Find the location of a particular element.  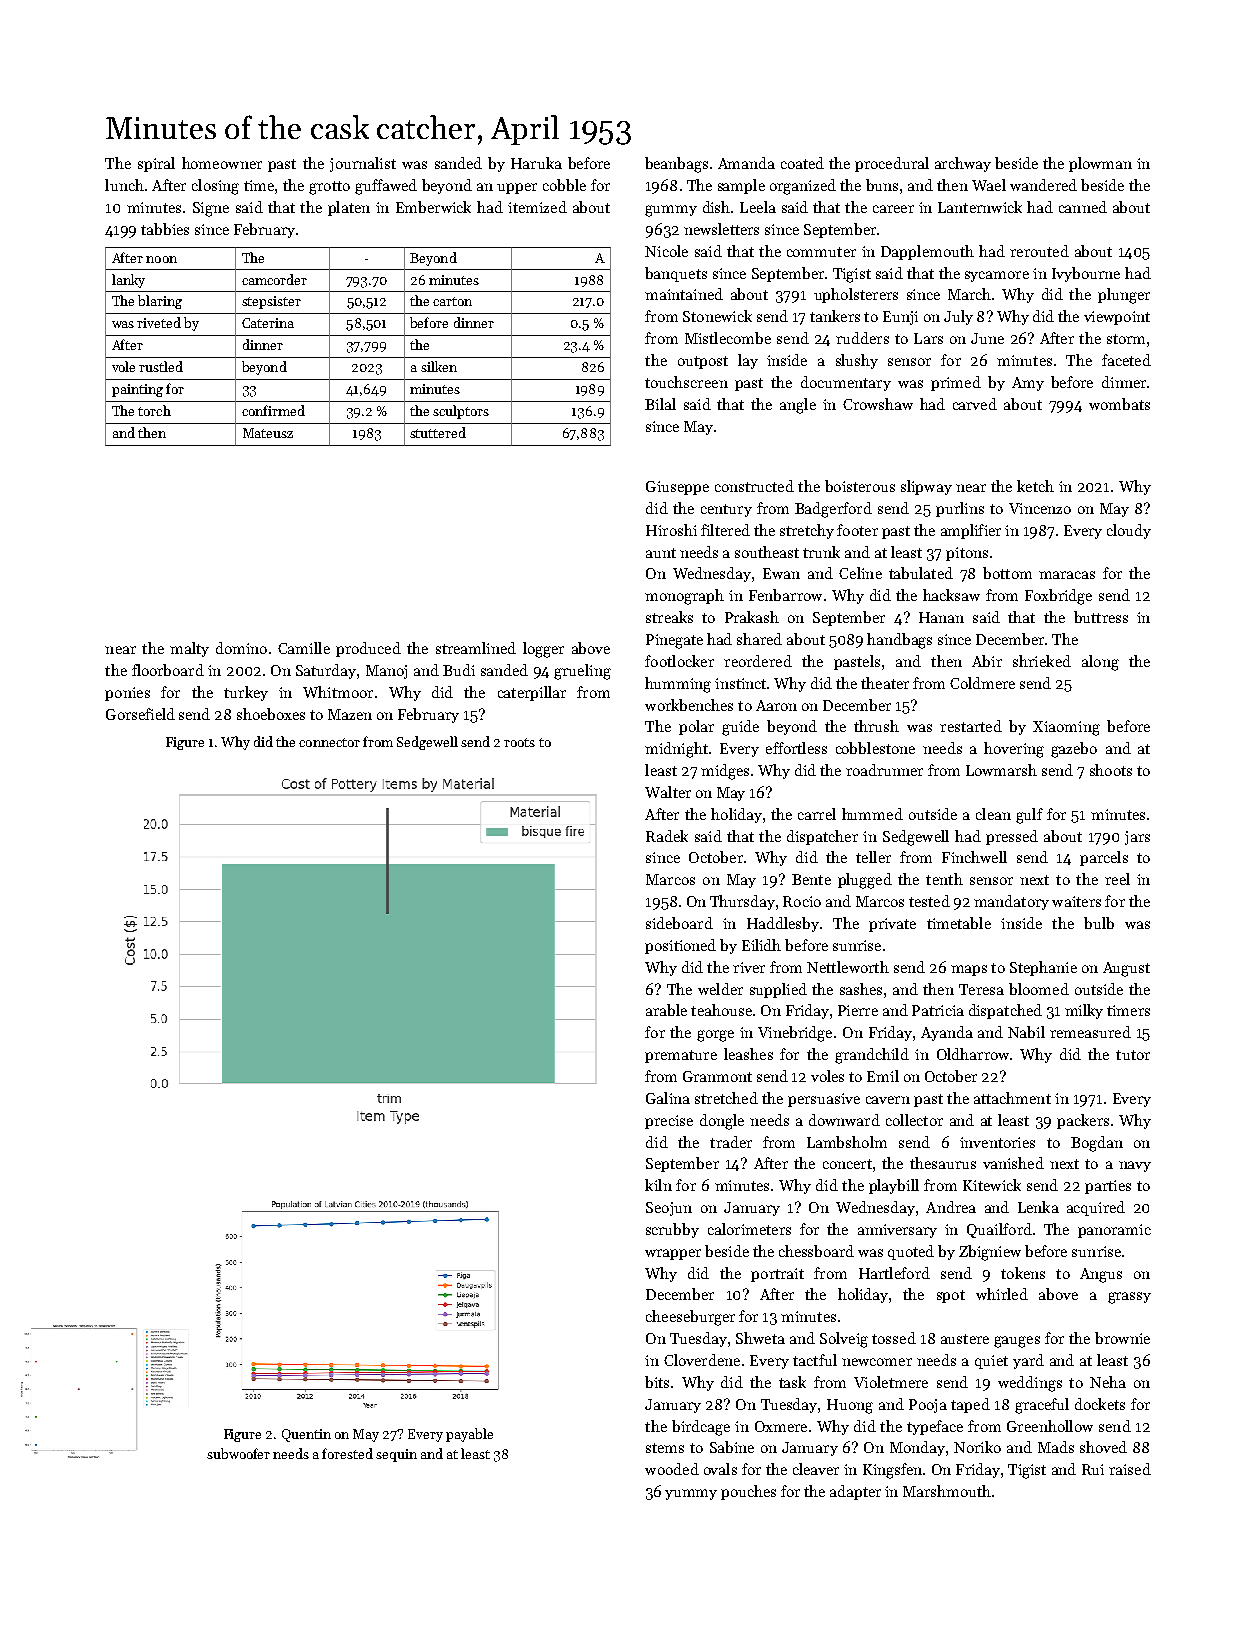

kiln is located at coordinates (658, 1185).
